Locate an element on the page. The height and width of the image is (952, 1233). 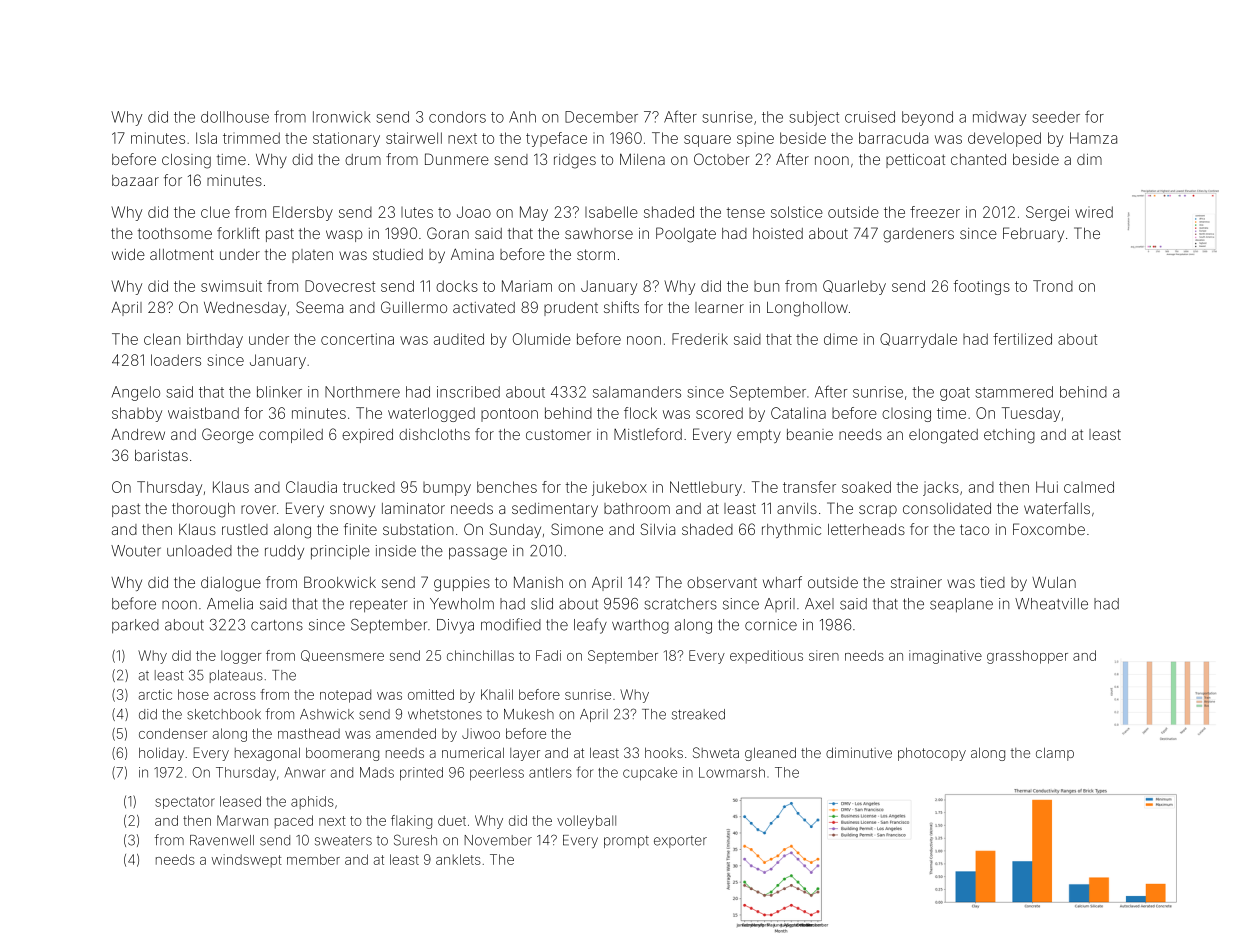
hose is located at coordinates (193, 694).
